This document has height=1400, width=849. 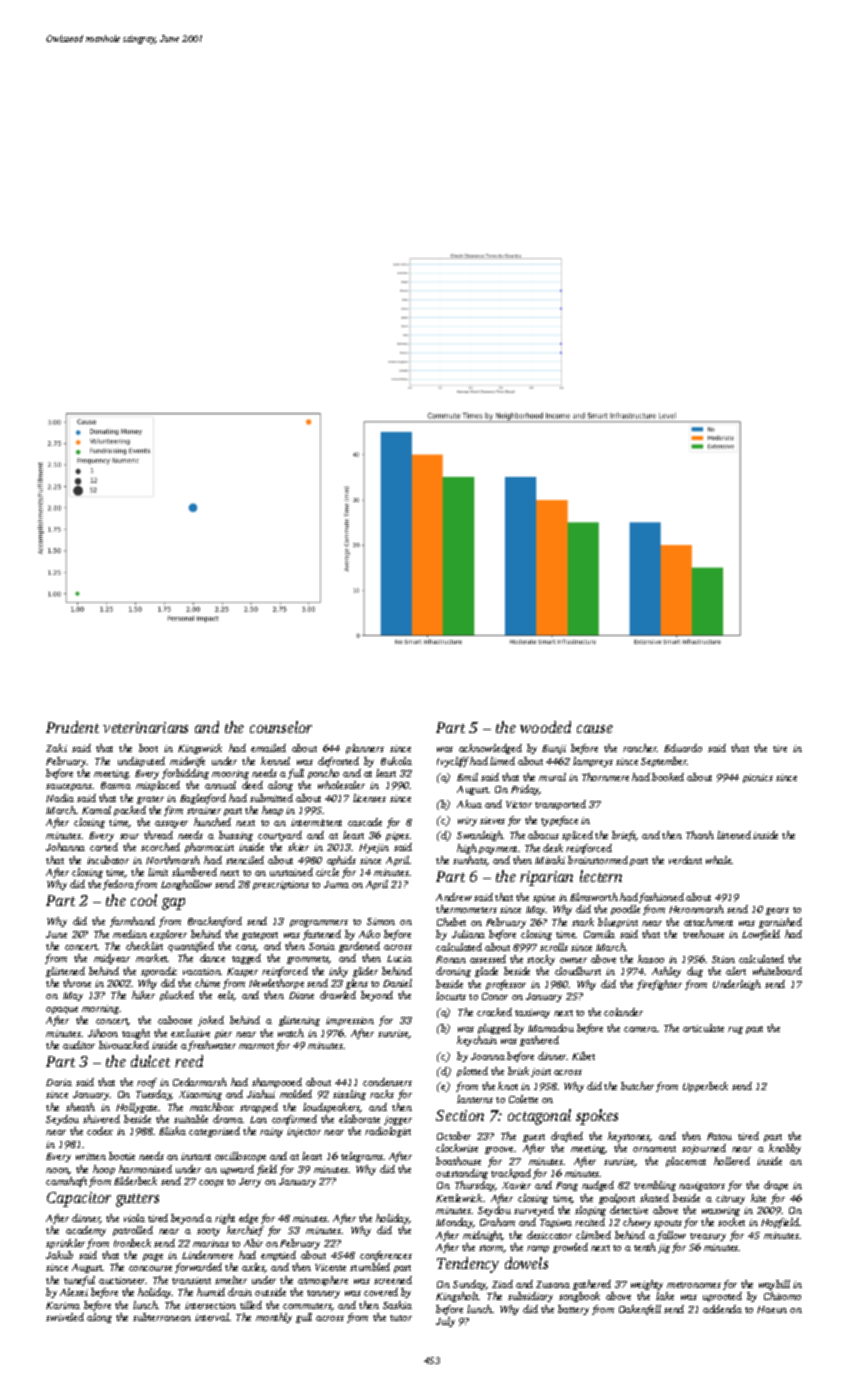 What do you see at coordinates (597, 1117) in the document?
I see `spokes` at bounding box center [597, 1117].
